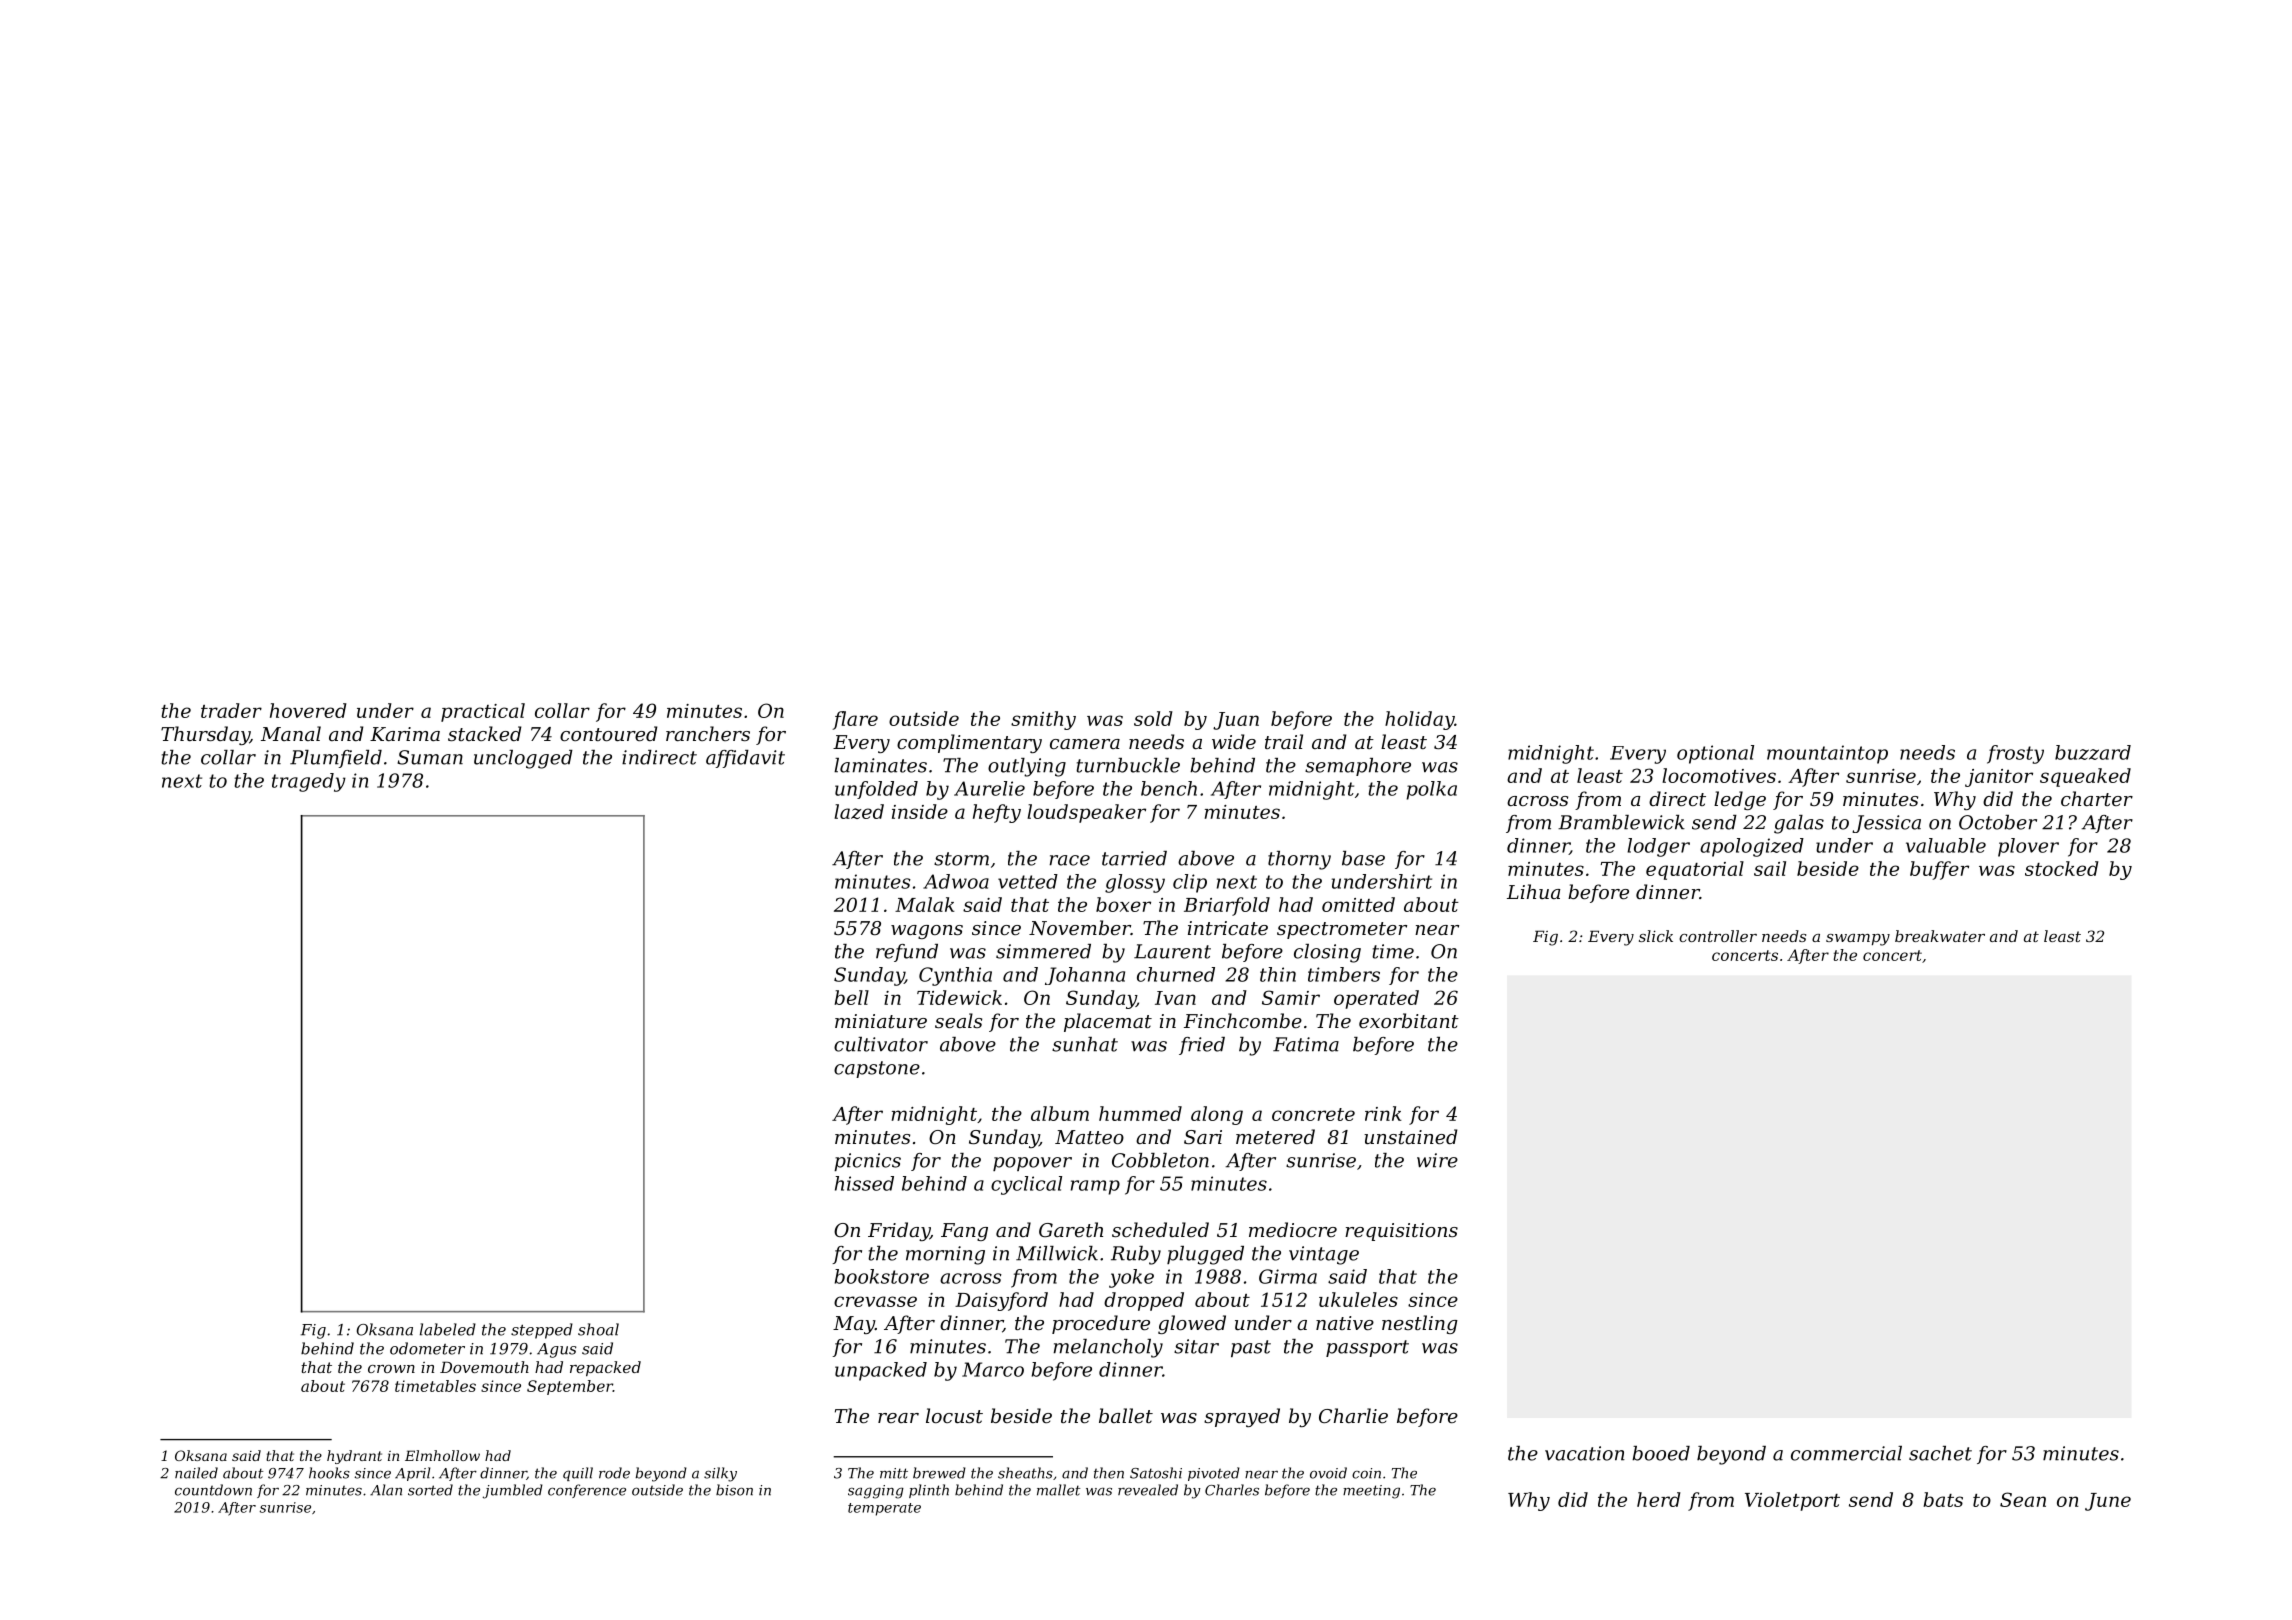  I want to click on mediocre, so click(1293, 1229).
